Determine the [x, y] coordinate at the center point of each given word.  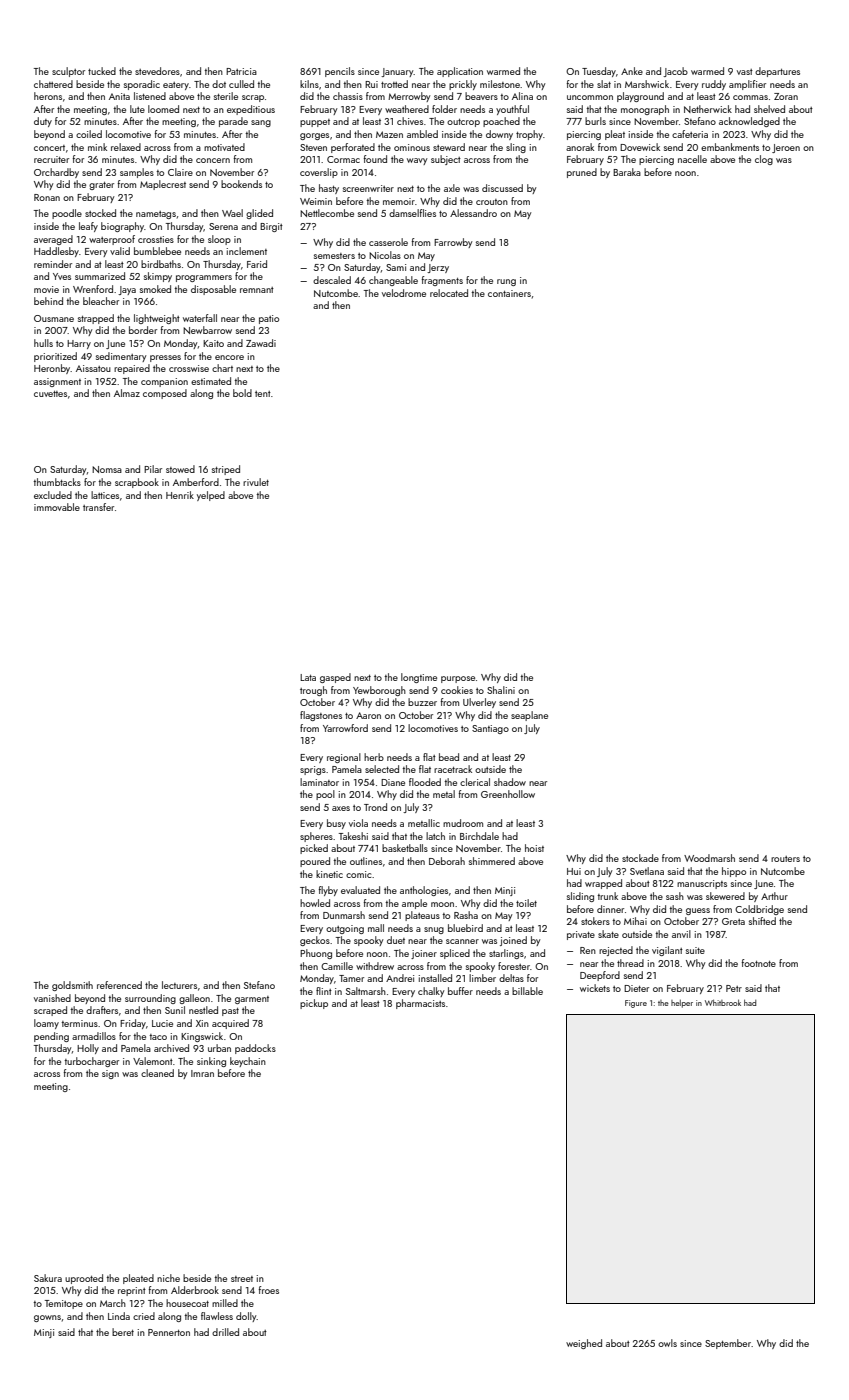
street [242, 1279]
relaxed [126, 147]
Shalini [501, 690]
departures [777, 72]
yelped [211, 496]
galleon [194, 999]
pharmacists [420, 1004]
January [397, 72]
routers [785, 859]
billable [527, 991]
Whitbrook [723, 1002]
